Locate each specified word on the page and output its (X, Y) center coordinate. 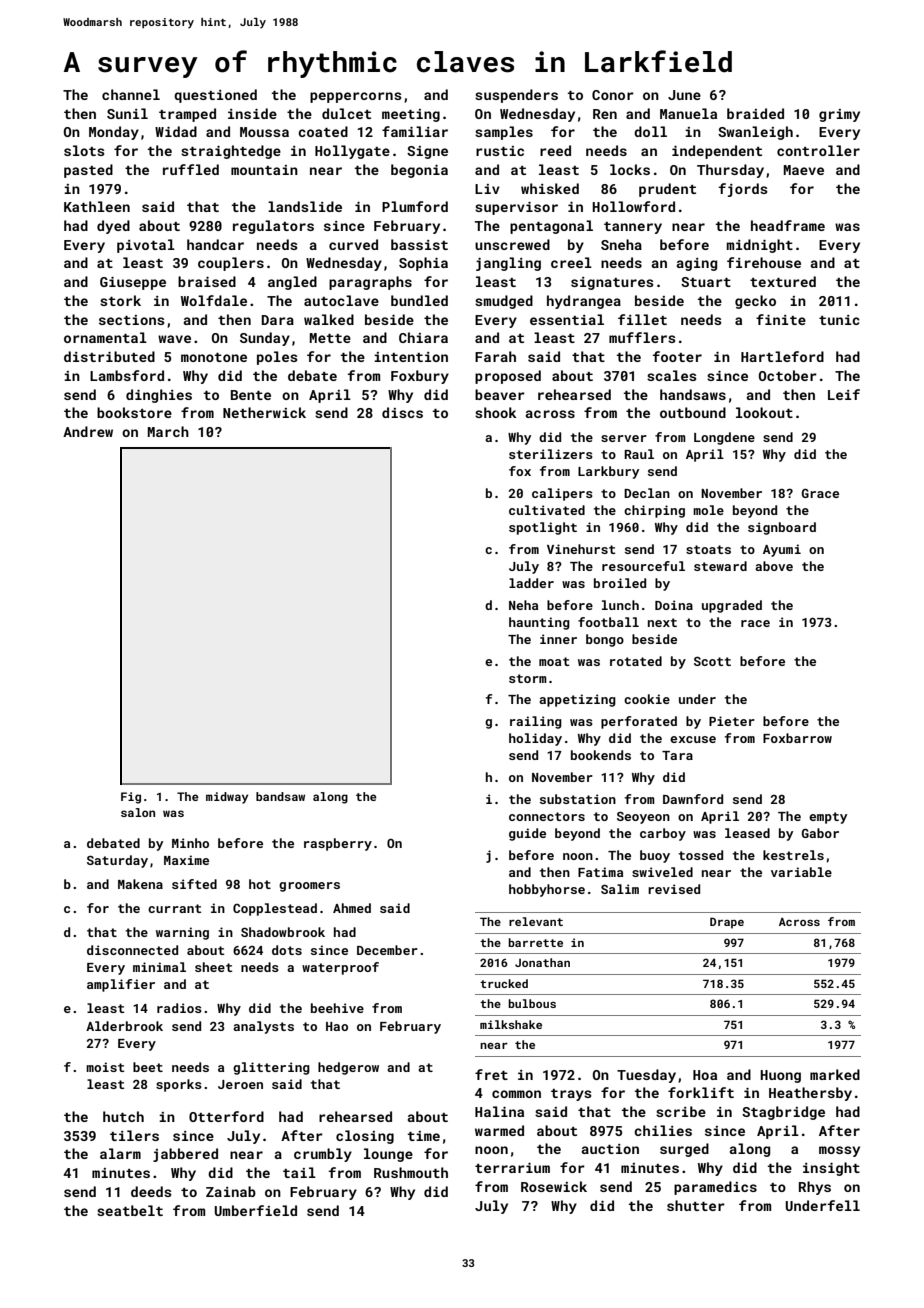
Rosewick (554, 1186)
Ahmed (352, 908)
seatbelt (130, 1210)
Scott (712, 661)
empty (828, 818)
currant (174, 908)
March (168, 431)
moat (554, 661)
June (684, 95)
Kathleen (97, 206)
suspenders (516, 96)
